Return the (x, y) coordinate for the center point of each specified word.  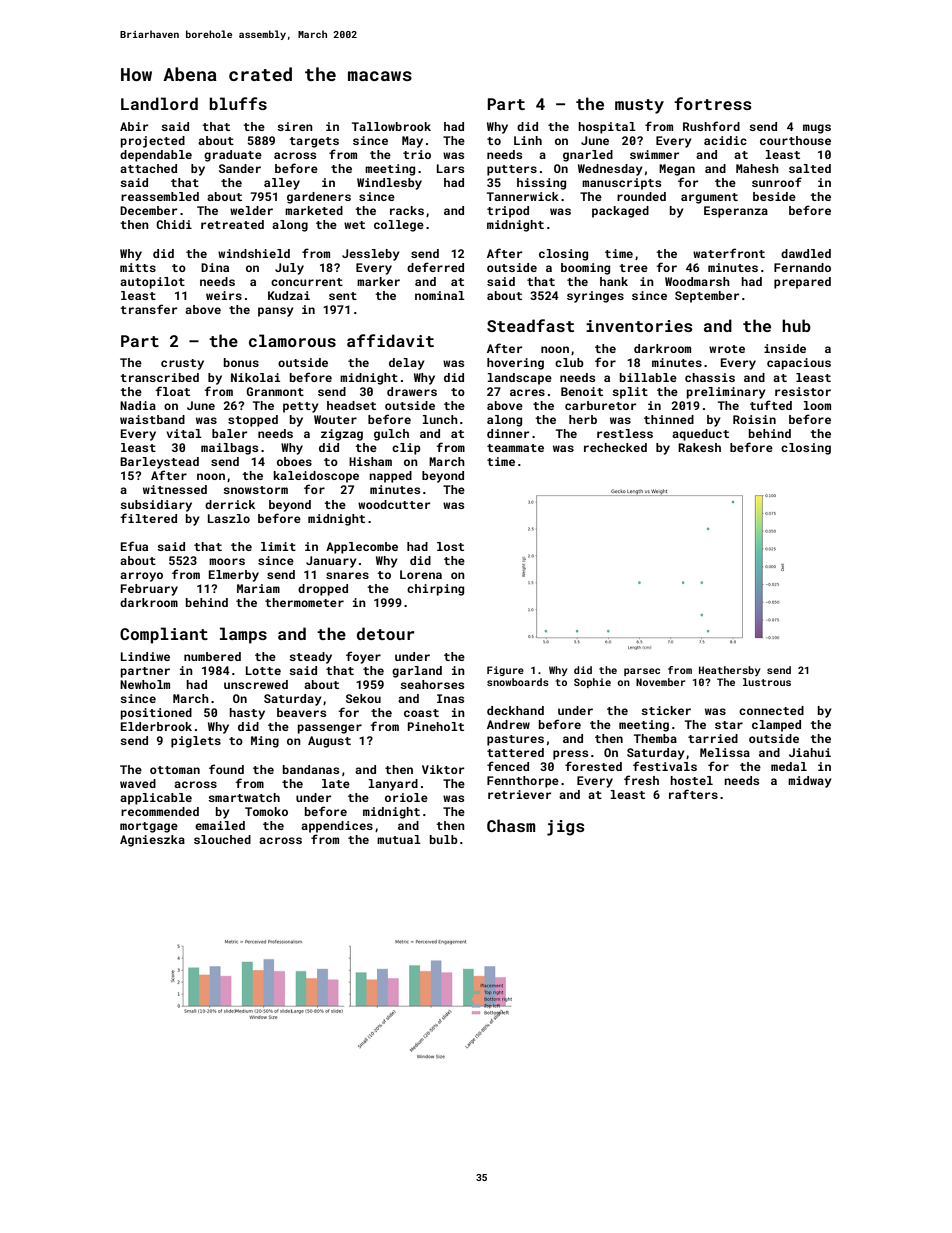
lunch (440, 419)
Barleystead (159, 463)
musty (639, 106)
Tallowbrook (391, 126)
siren (295, 126)
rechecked (615, 447)
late (336, 783)
